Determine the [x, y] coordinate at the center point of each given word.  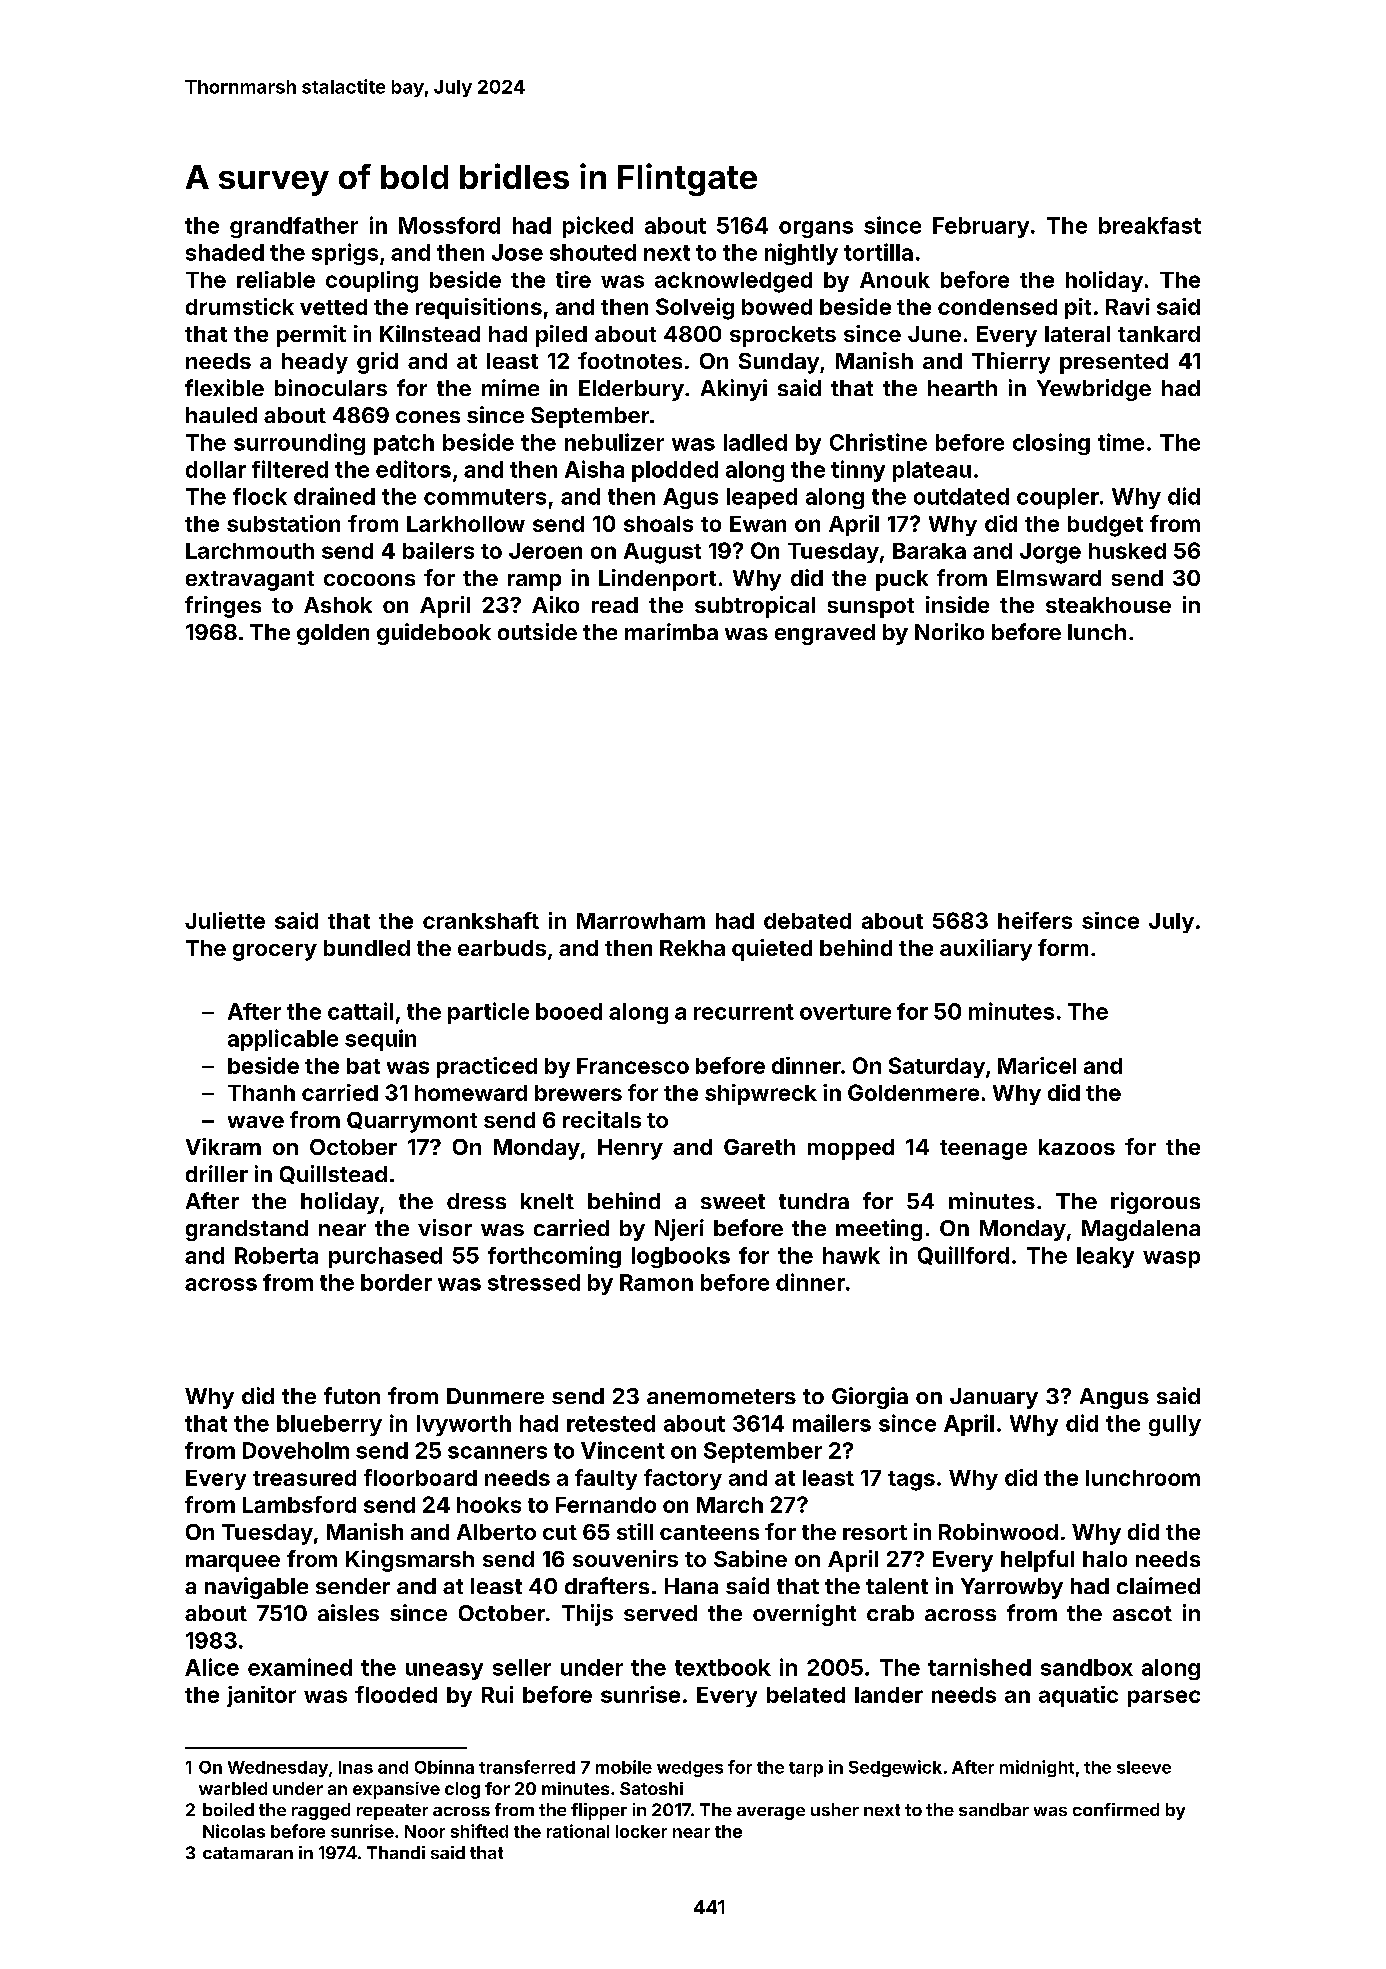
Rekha [692, 948]
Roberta [276, 1255]
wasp [1171, 1259]
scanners [497, 1452]
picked [598, 227]
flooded [396, 1694]
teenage [983, 1150]
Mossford [449, 225]
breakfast [1150, 225]
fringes [223, 607]
